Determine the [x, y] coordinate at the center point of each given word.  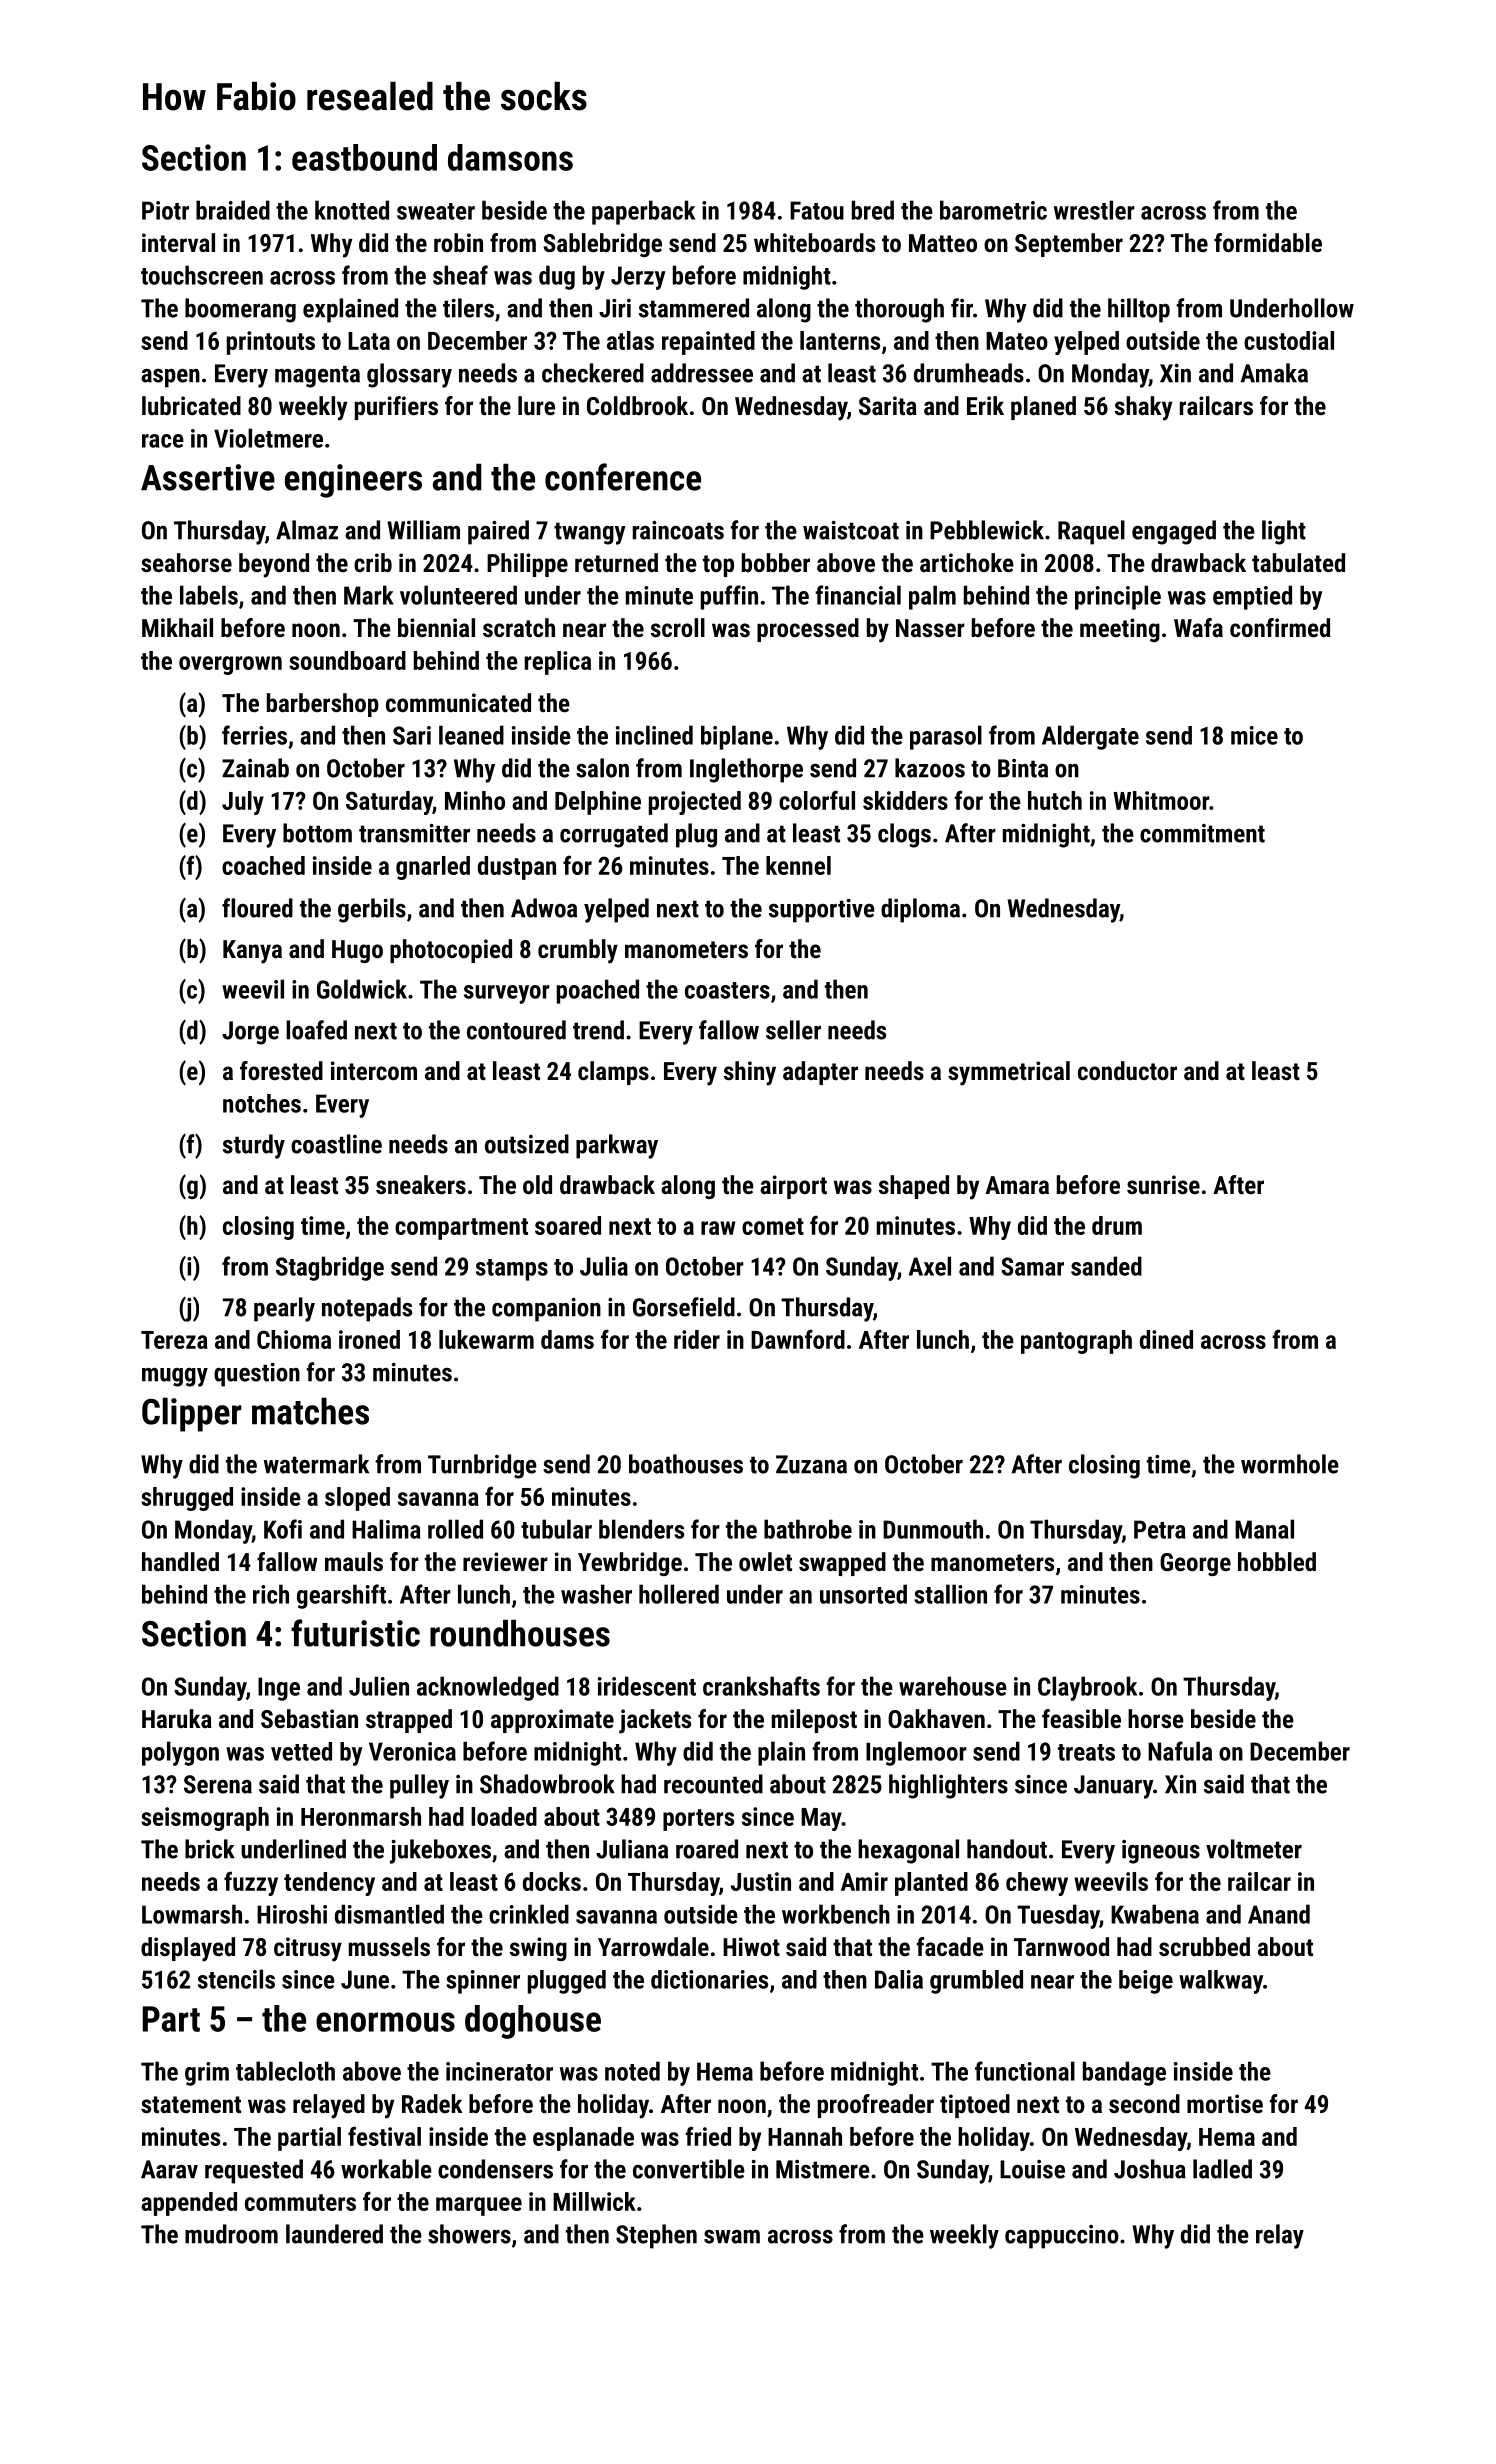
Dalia [899, 1979]
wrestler [1094, 210]
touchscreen [202, 275]
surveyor [507, 994]
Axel [930, 1266]
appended [189, 2204]
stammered [694, 308]
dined [1166, 1339]
